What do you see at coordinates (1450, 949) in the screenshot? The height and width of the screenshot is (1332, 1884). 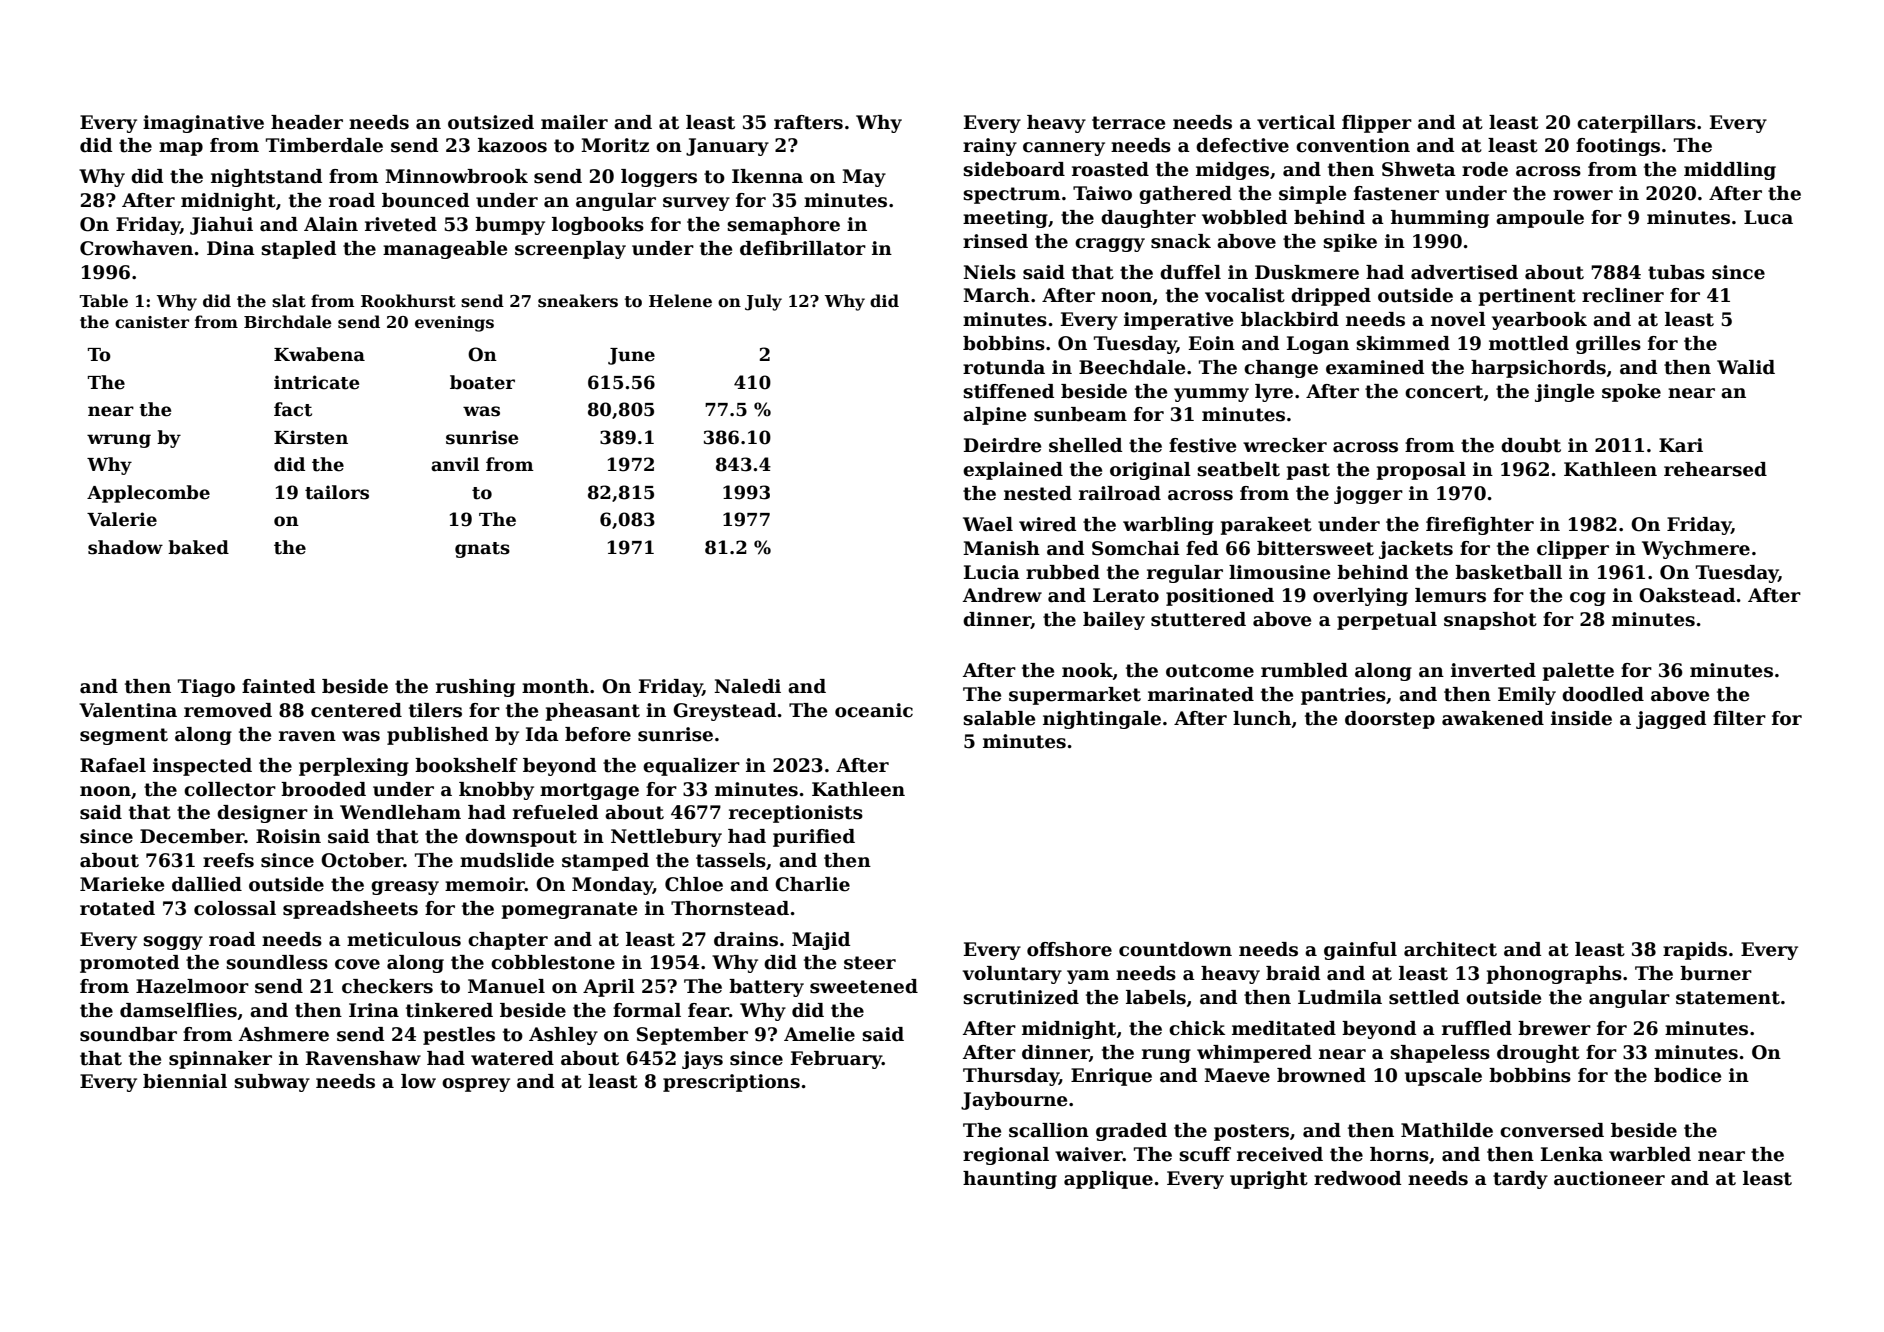 I see `architect` at bounding box center [1450, 949].
